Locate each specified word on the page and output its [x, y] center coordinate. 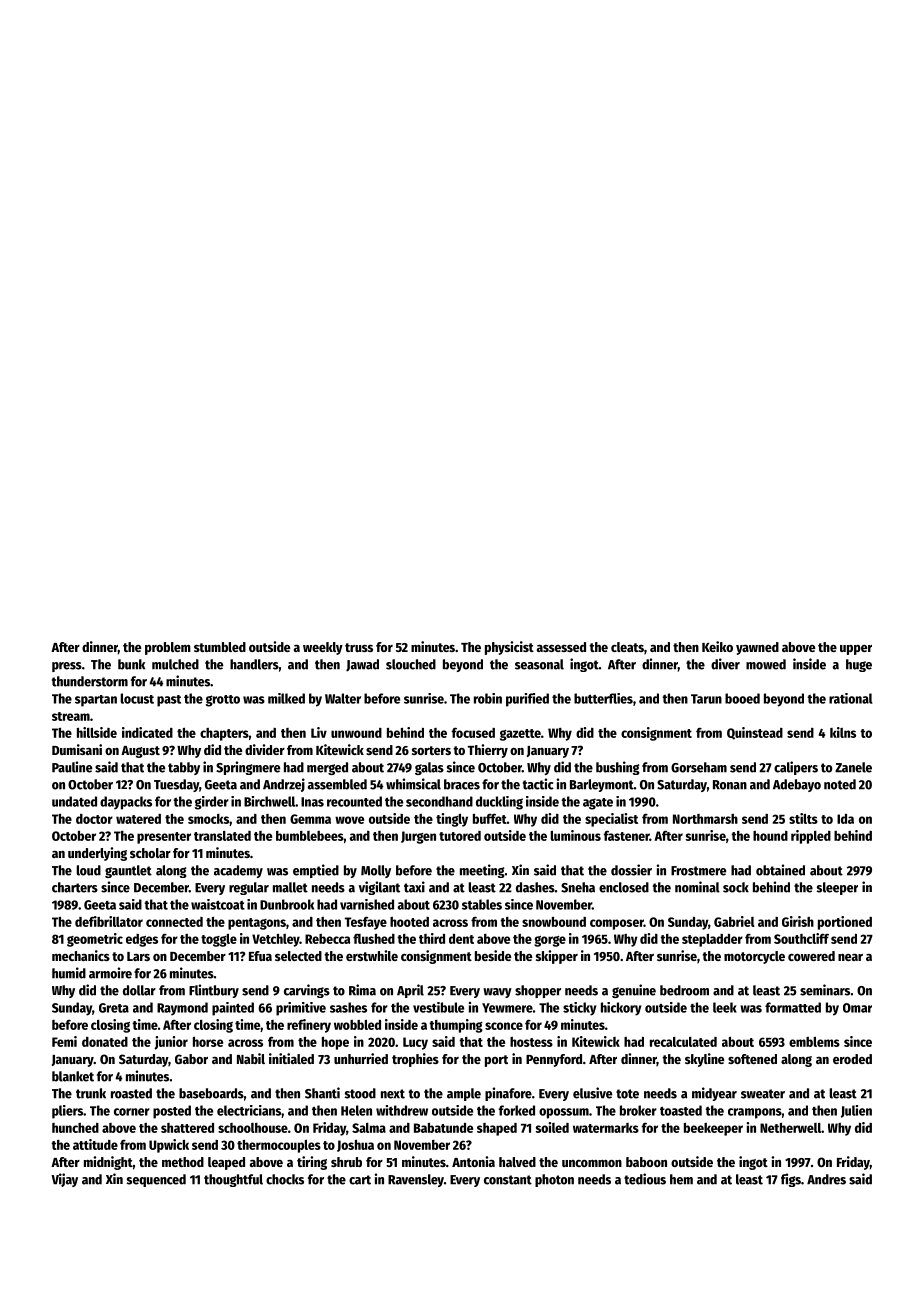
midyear [714, 1094]
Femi [64, 1041]
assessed [561, 647]
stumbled [220, 647]
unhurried [361, 1058]
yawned [757, 648]
